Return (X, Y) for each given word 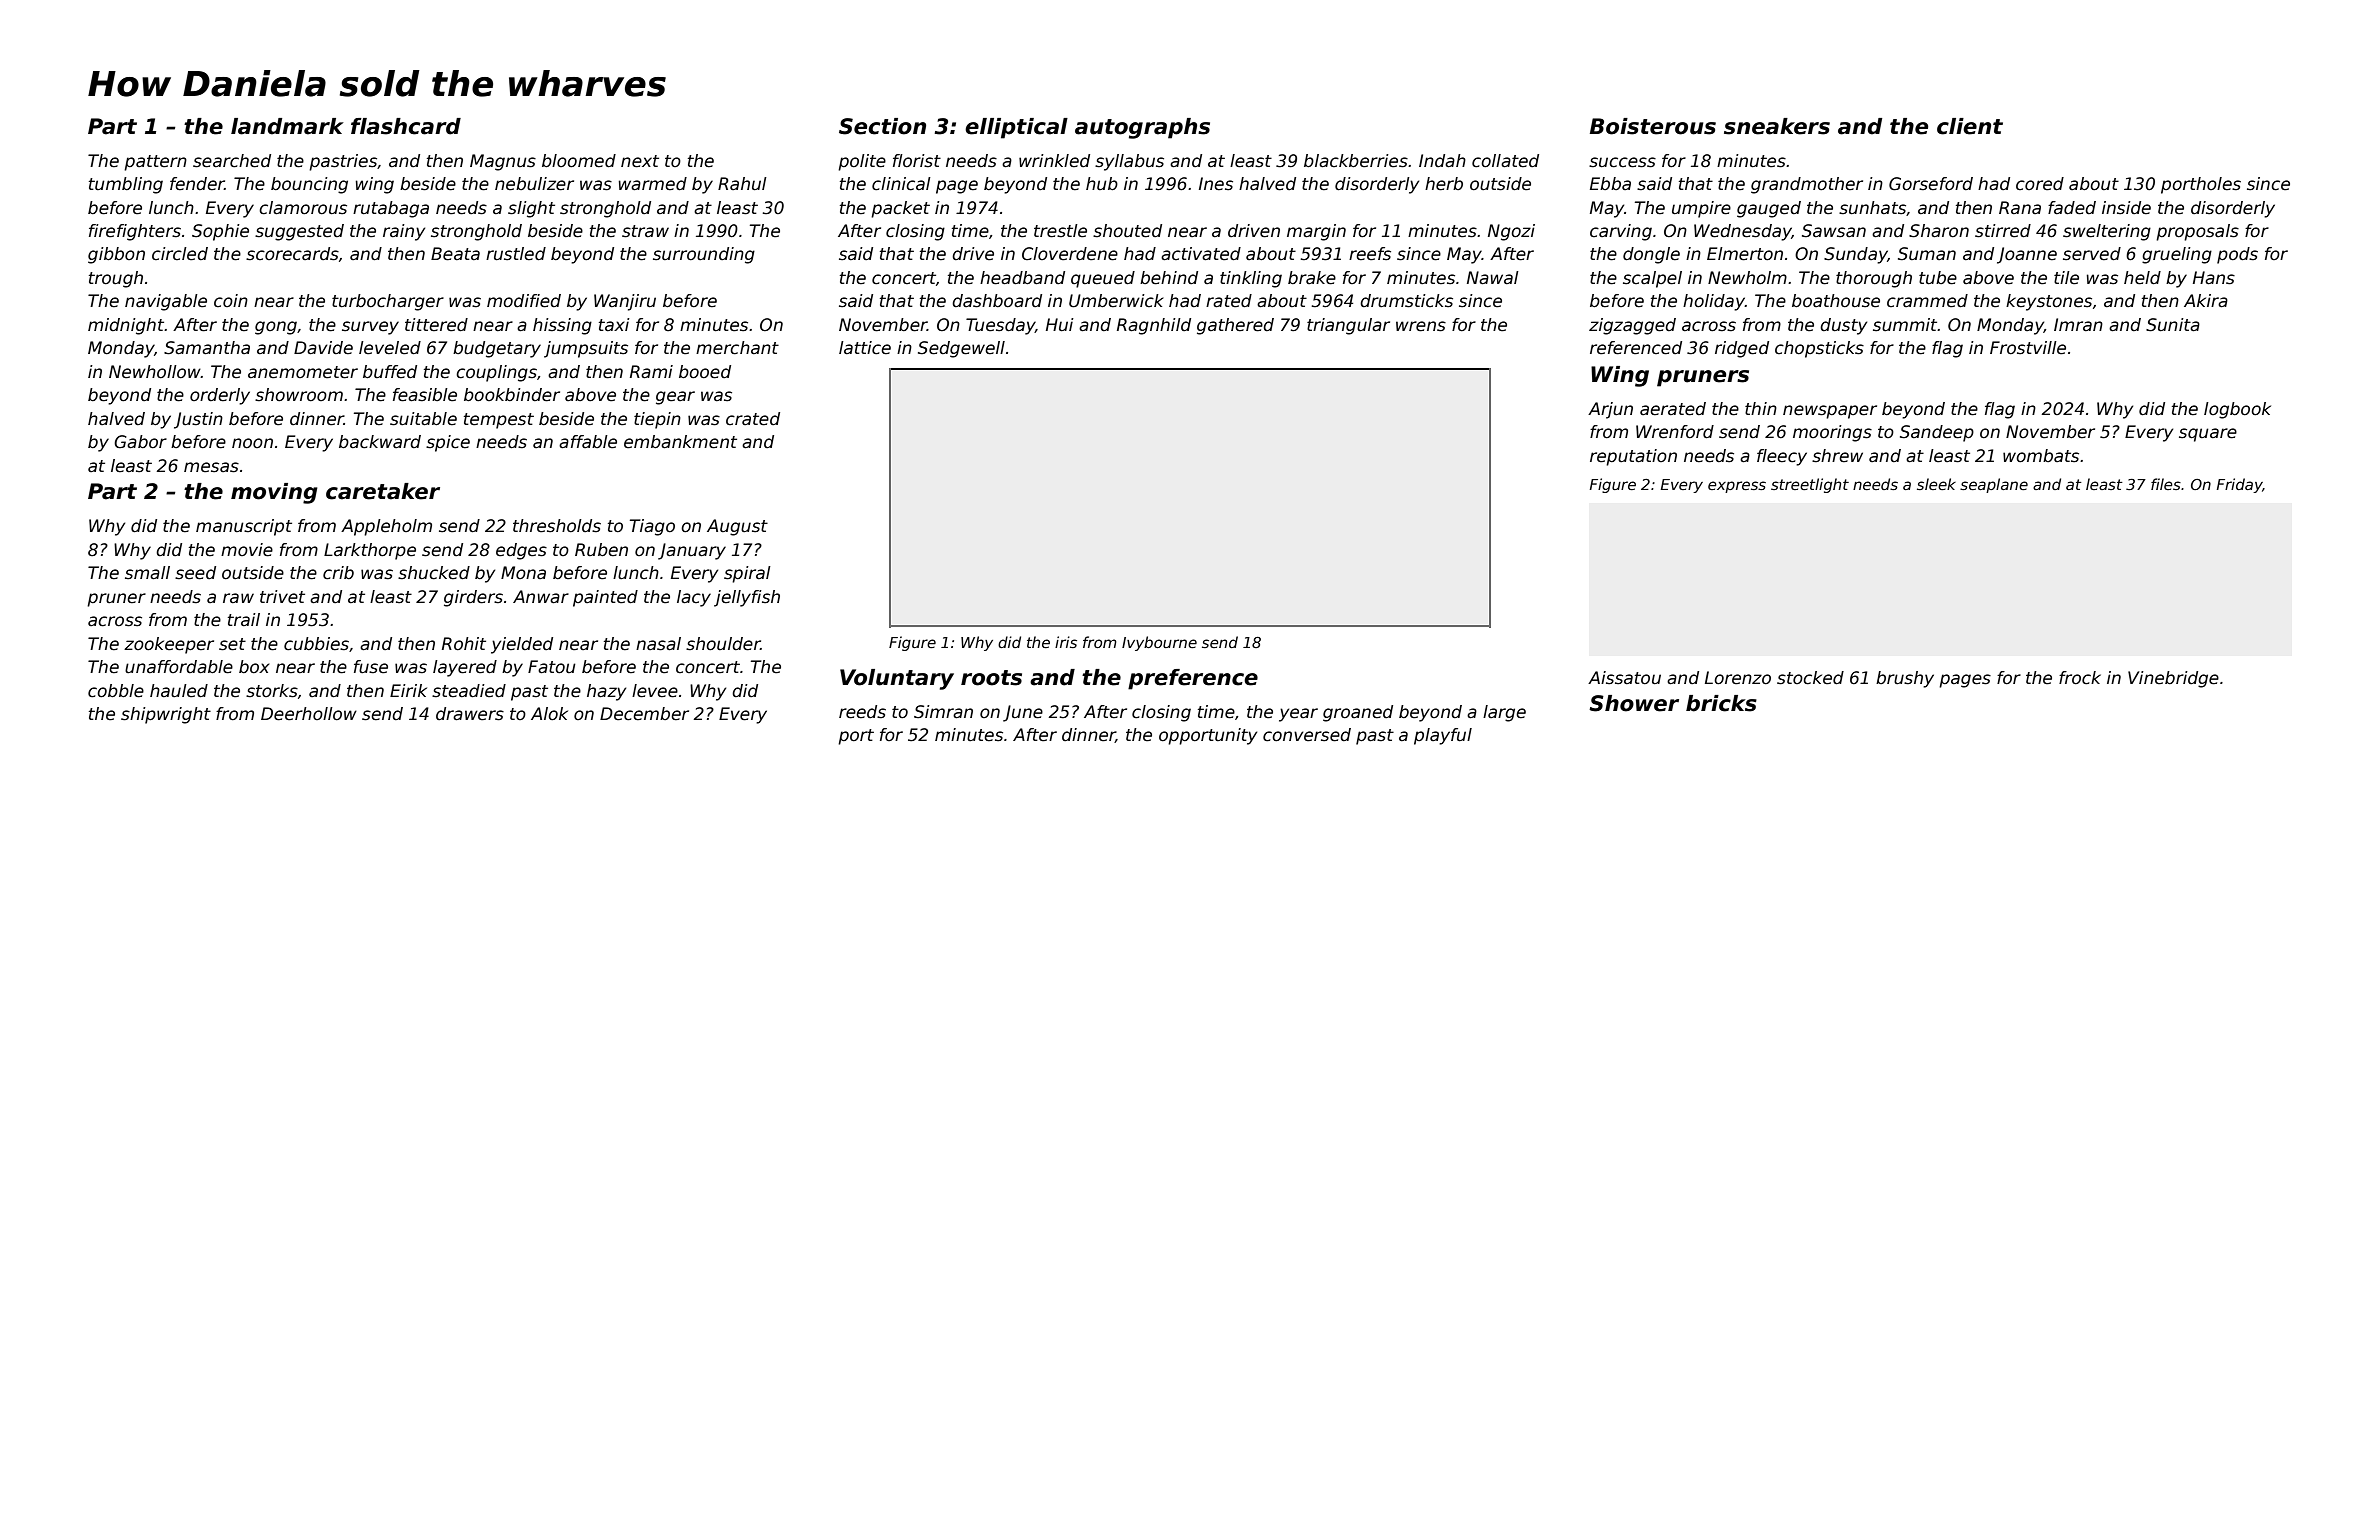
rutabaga (391, 209)
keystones (2049, 302)
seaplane (1994, 485)
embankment (680, 442)
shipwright (166, 715)
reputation (1633, 457)
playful (1443, 736)
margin (1316, 232)
